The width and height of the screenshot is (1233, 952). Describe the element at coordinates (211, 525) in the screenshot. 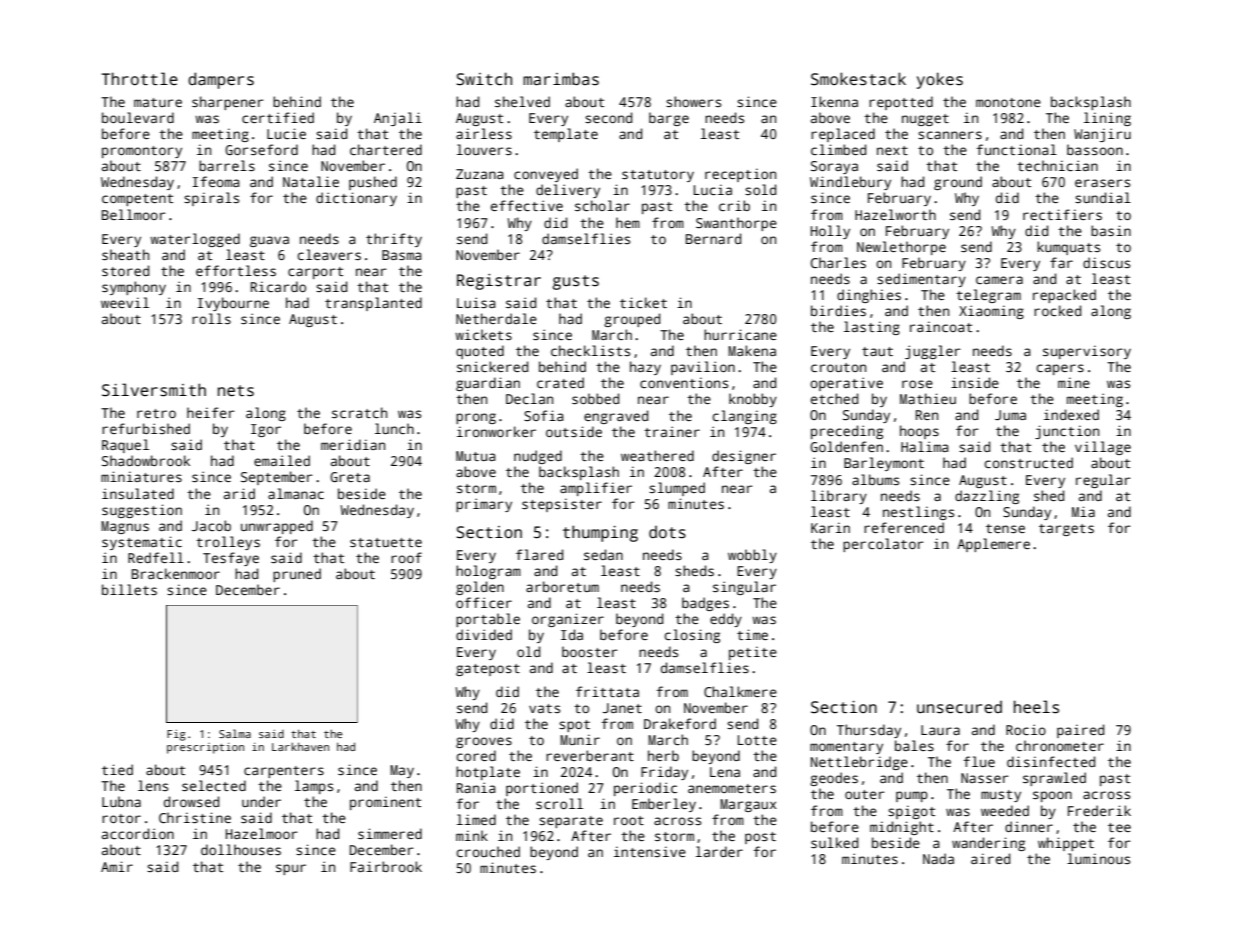

I see `Jacob` at that location.
